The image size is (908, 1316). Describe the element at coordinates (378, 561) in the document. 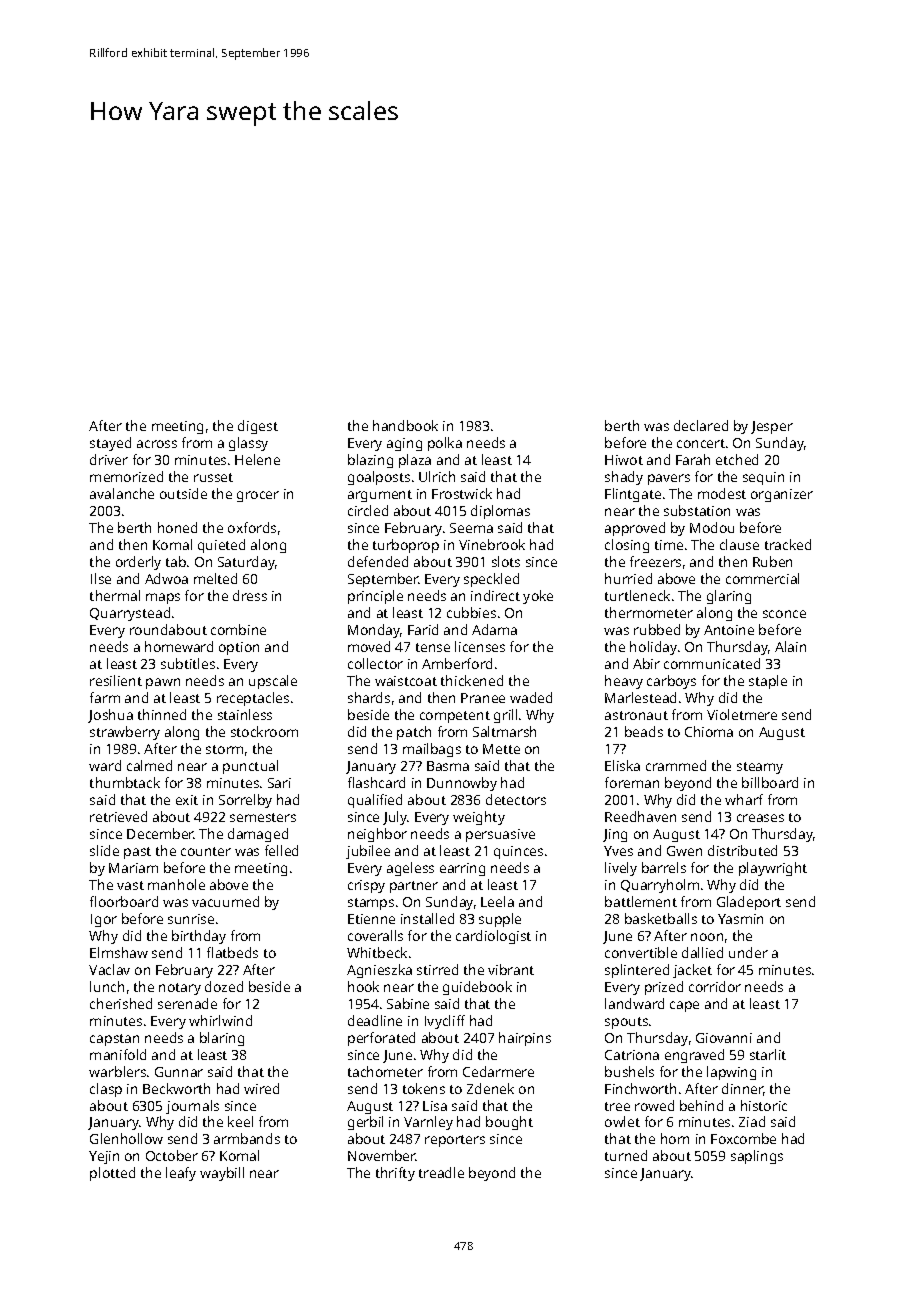

I see `defended` at that location.
